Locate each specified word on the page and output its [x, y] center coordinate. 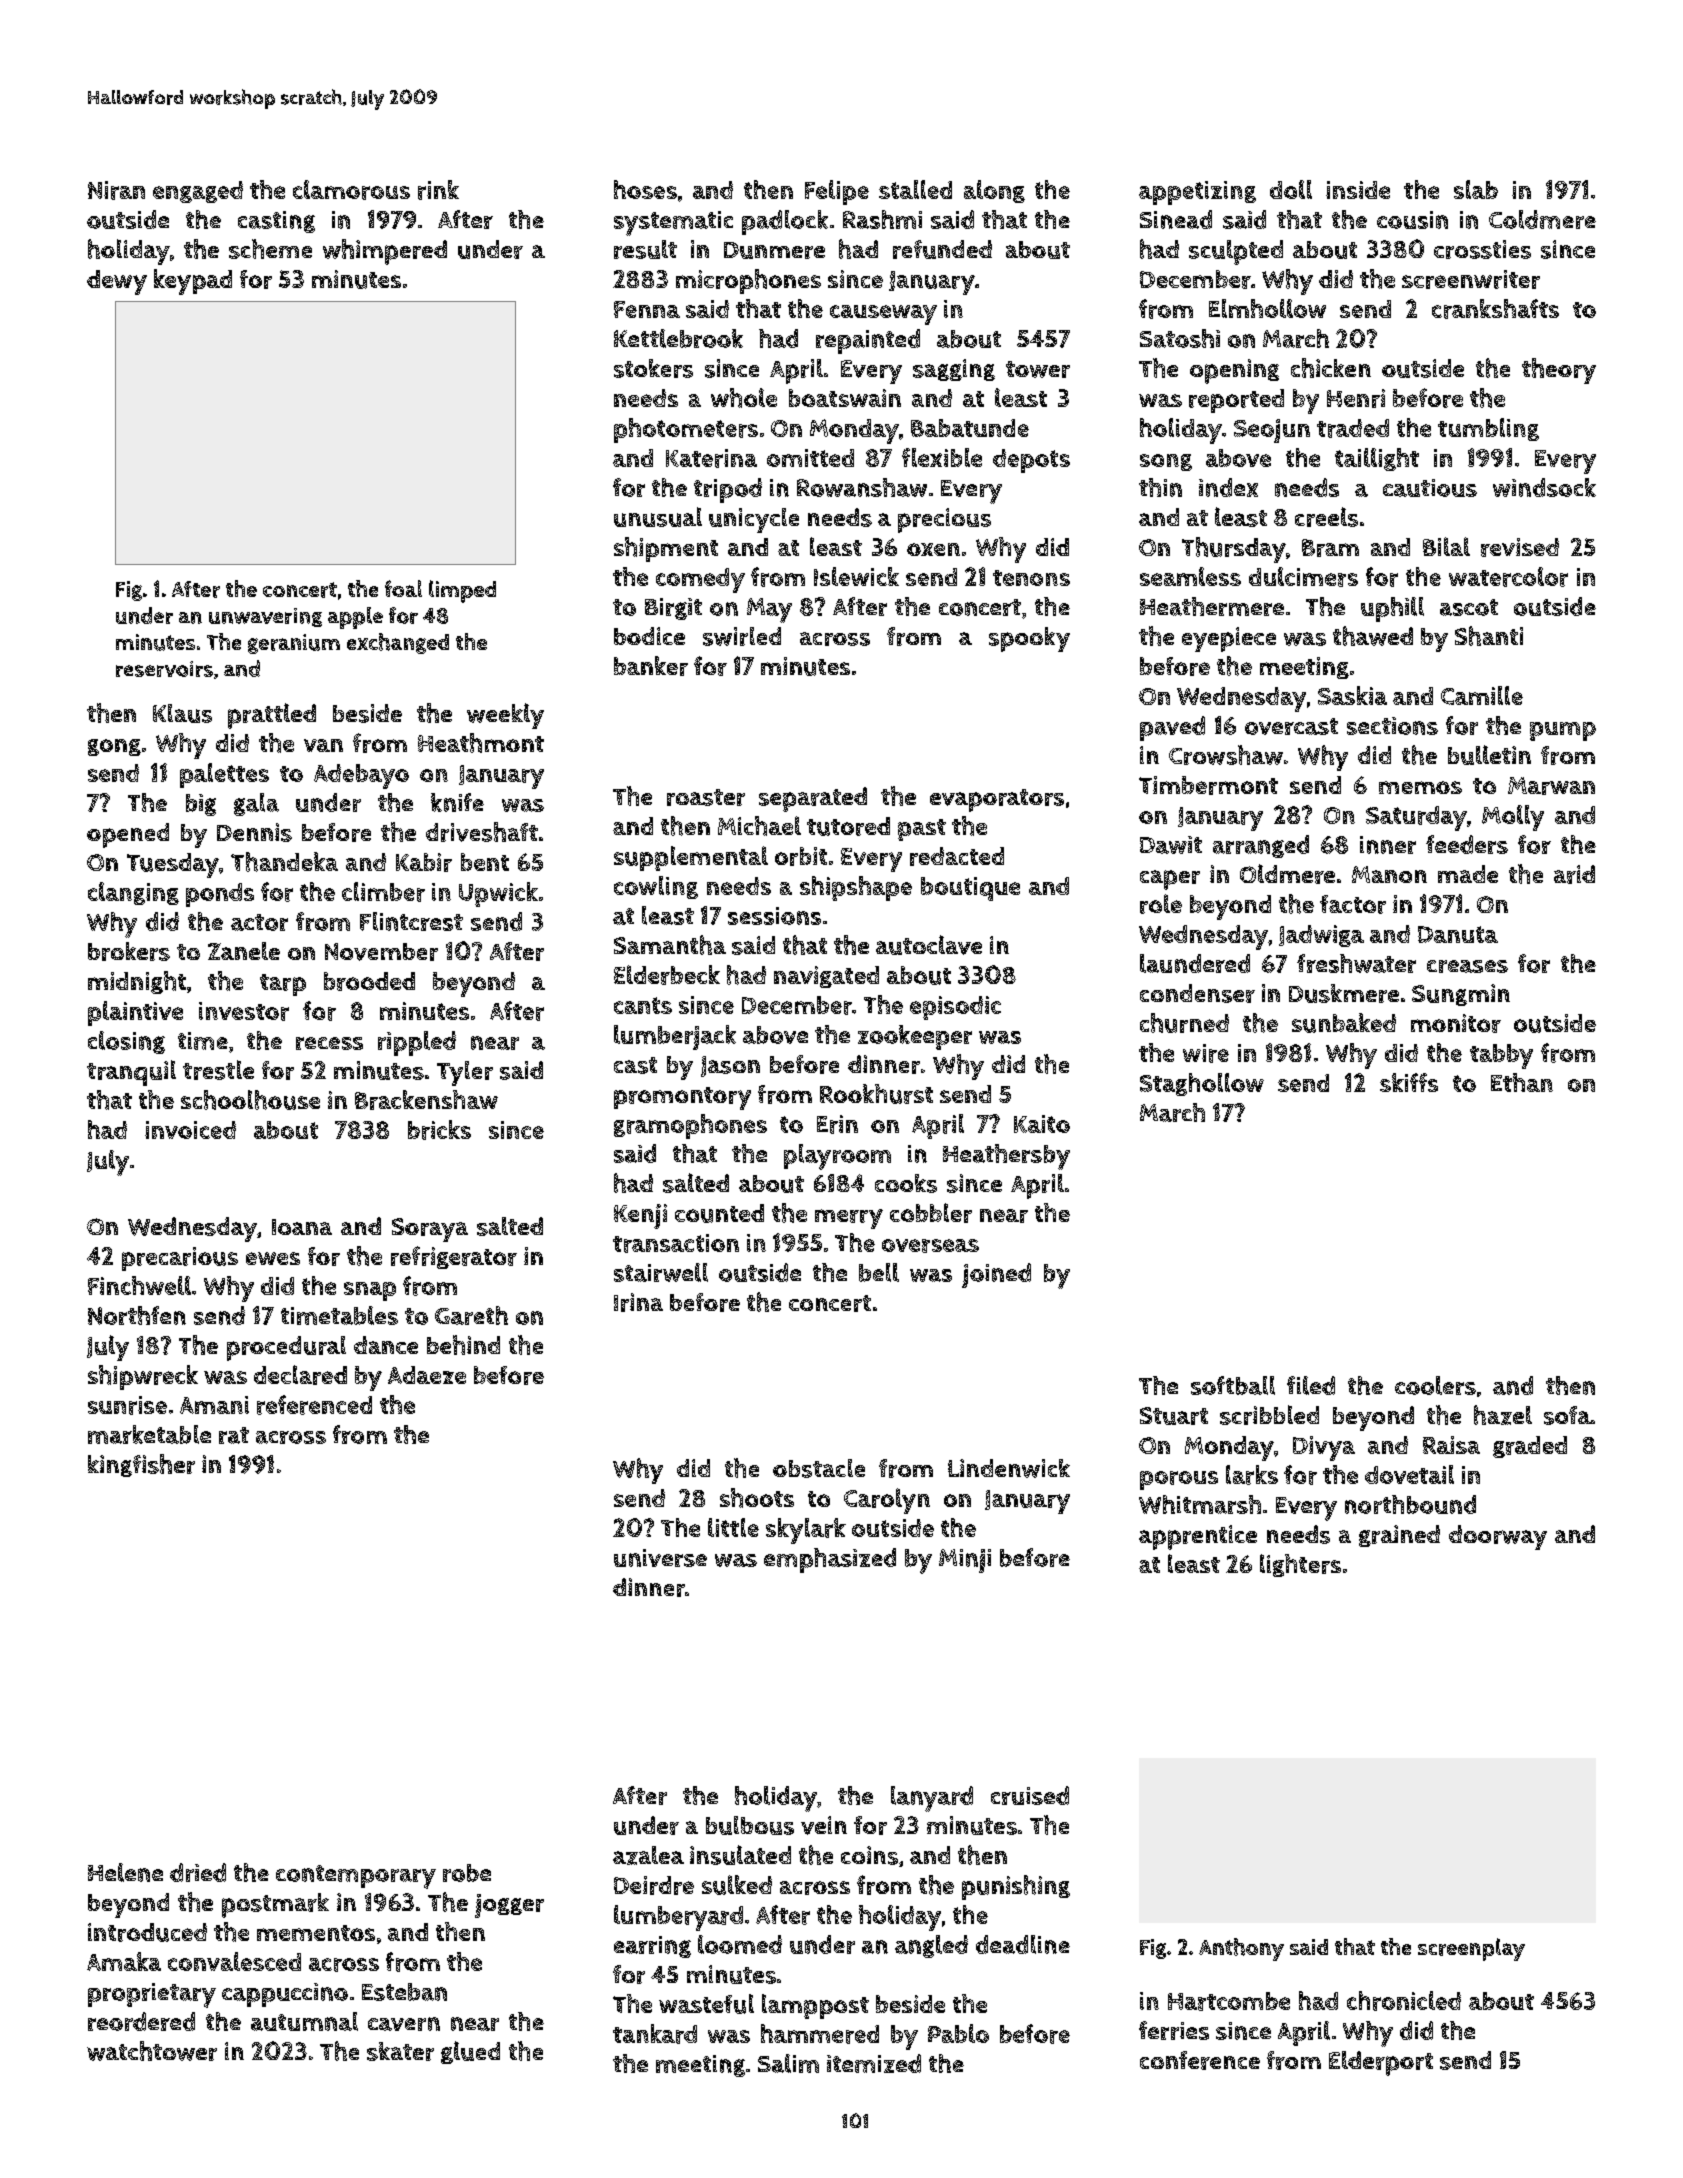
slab [1476, 189]
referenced [314, 1405]
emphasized [830, 1560]
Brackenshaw [426, 1100]
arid [1574, 874]
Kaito [1042, 1124]
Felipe [837, 192]
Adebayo [361, 776]
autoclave [929, 945]
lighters [1300, 1565]
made [1468, 874]
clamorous [351, 190]
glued [470, 2052]
